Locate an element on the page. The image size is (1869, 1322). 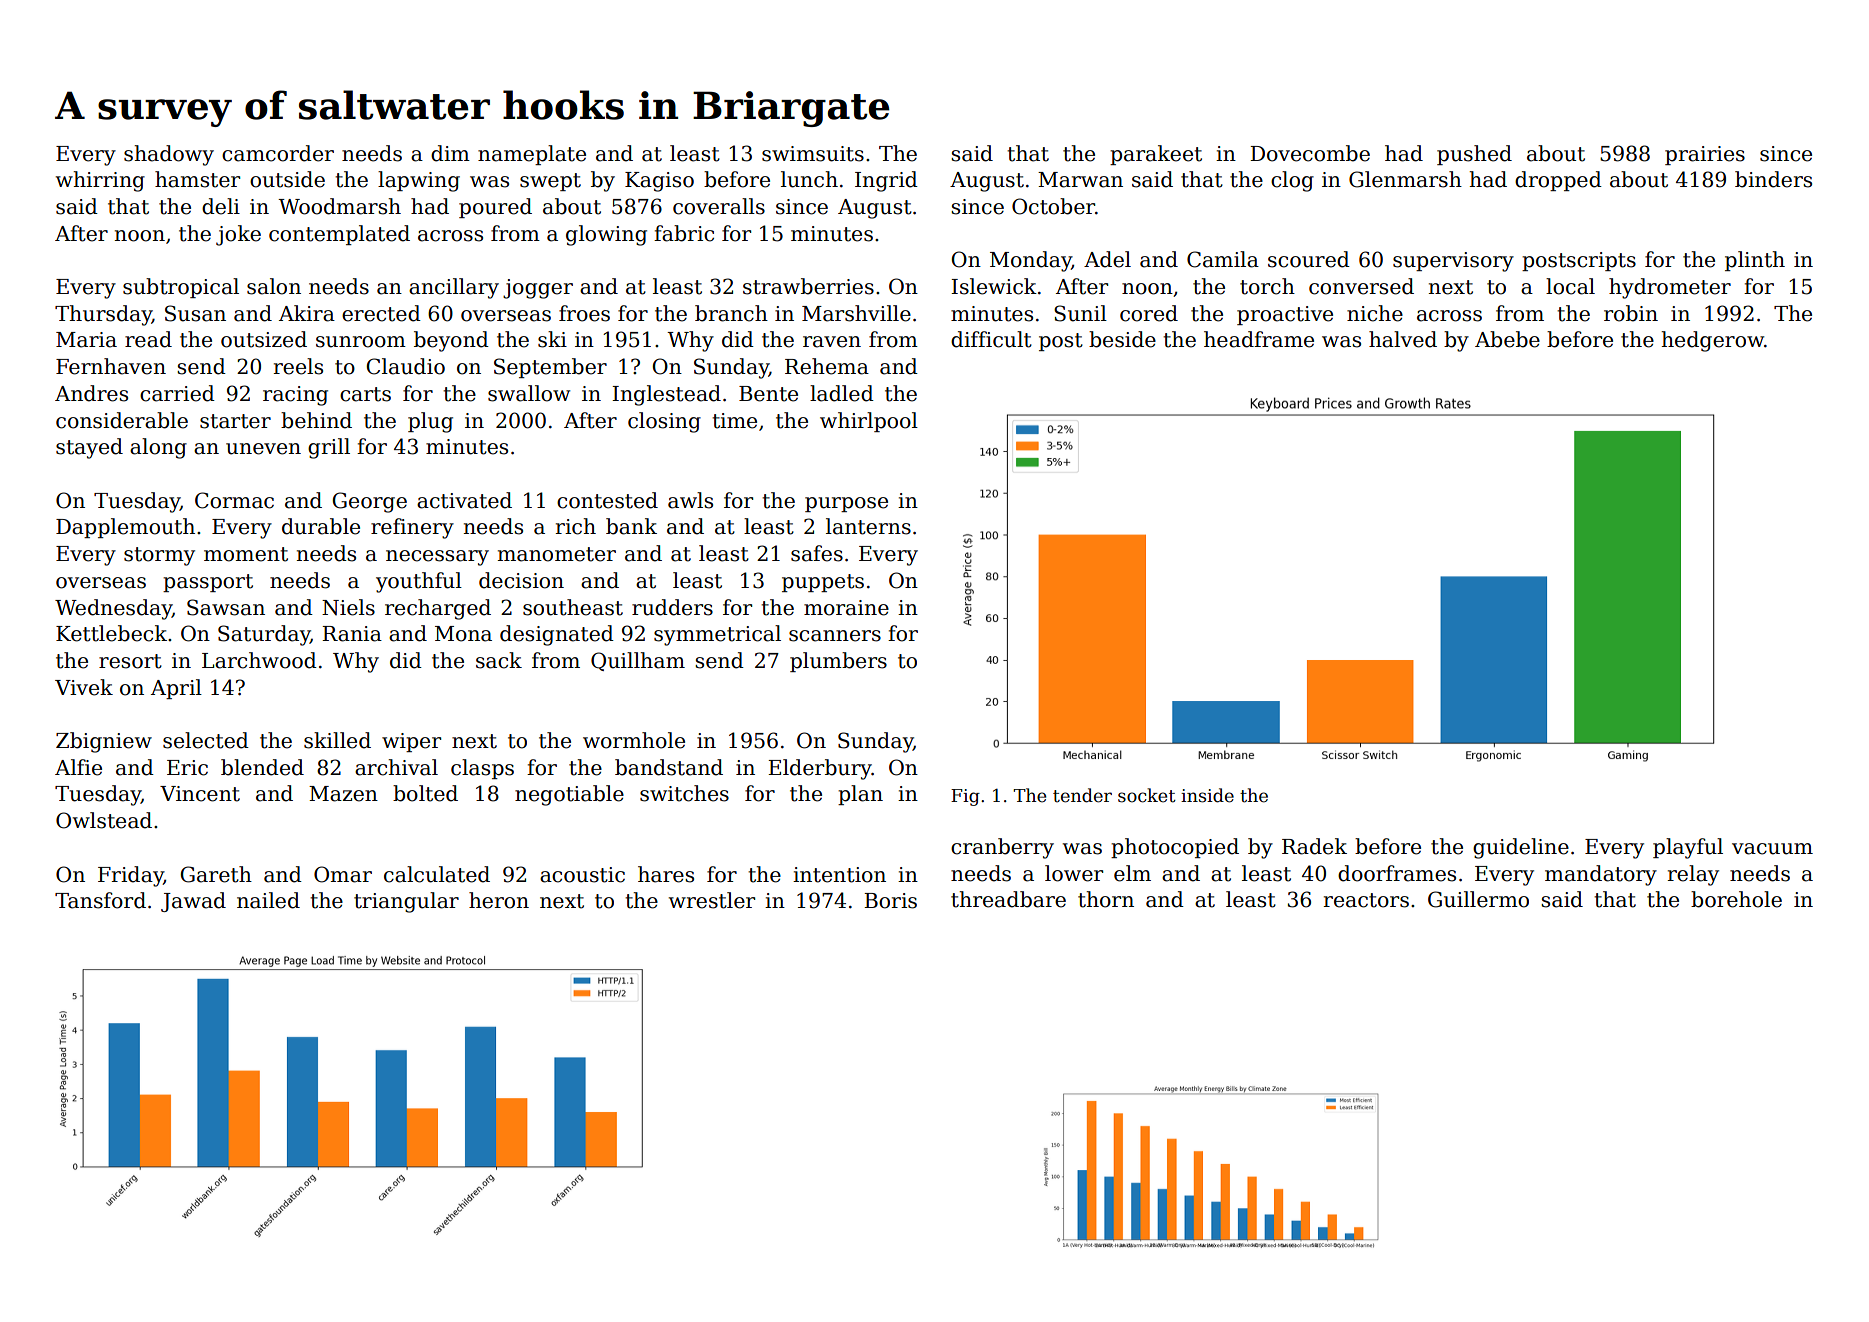
Abebe is located at coordinates (1507, 339).
